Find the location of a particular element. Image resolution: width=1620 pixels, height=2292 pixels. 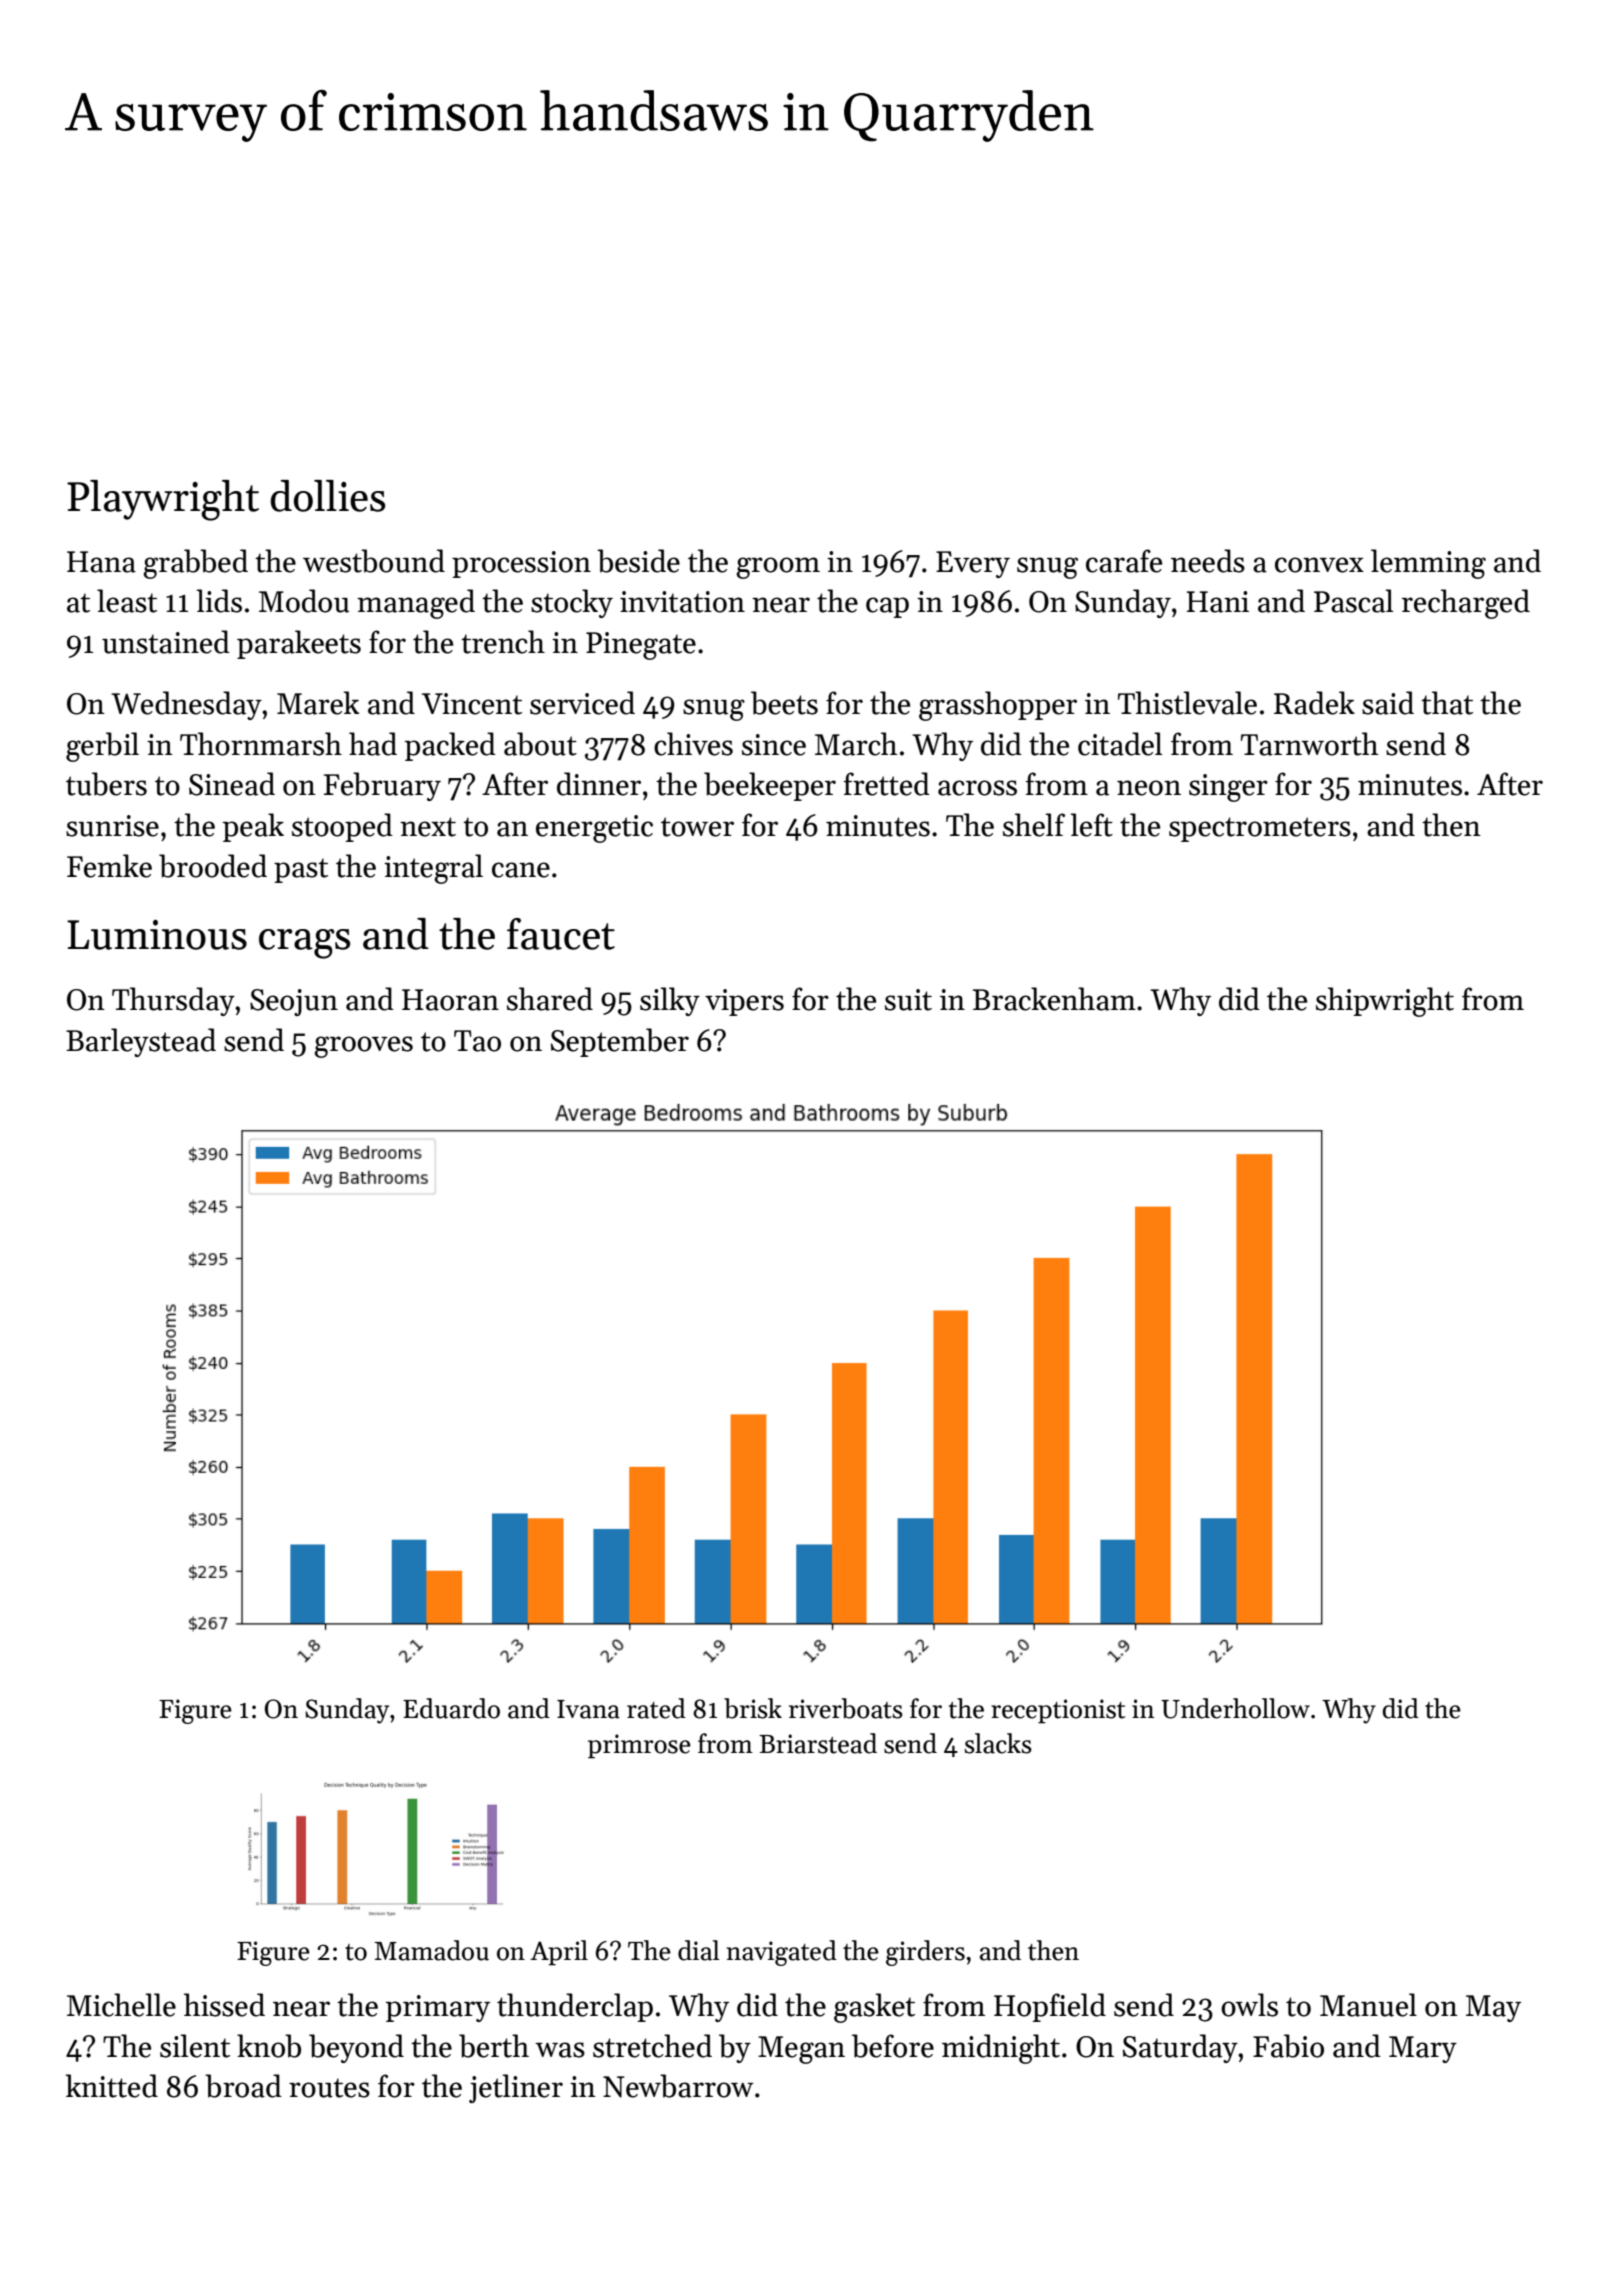

suit is located at coordinates (908, 1000).
